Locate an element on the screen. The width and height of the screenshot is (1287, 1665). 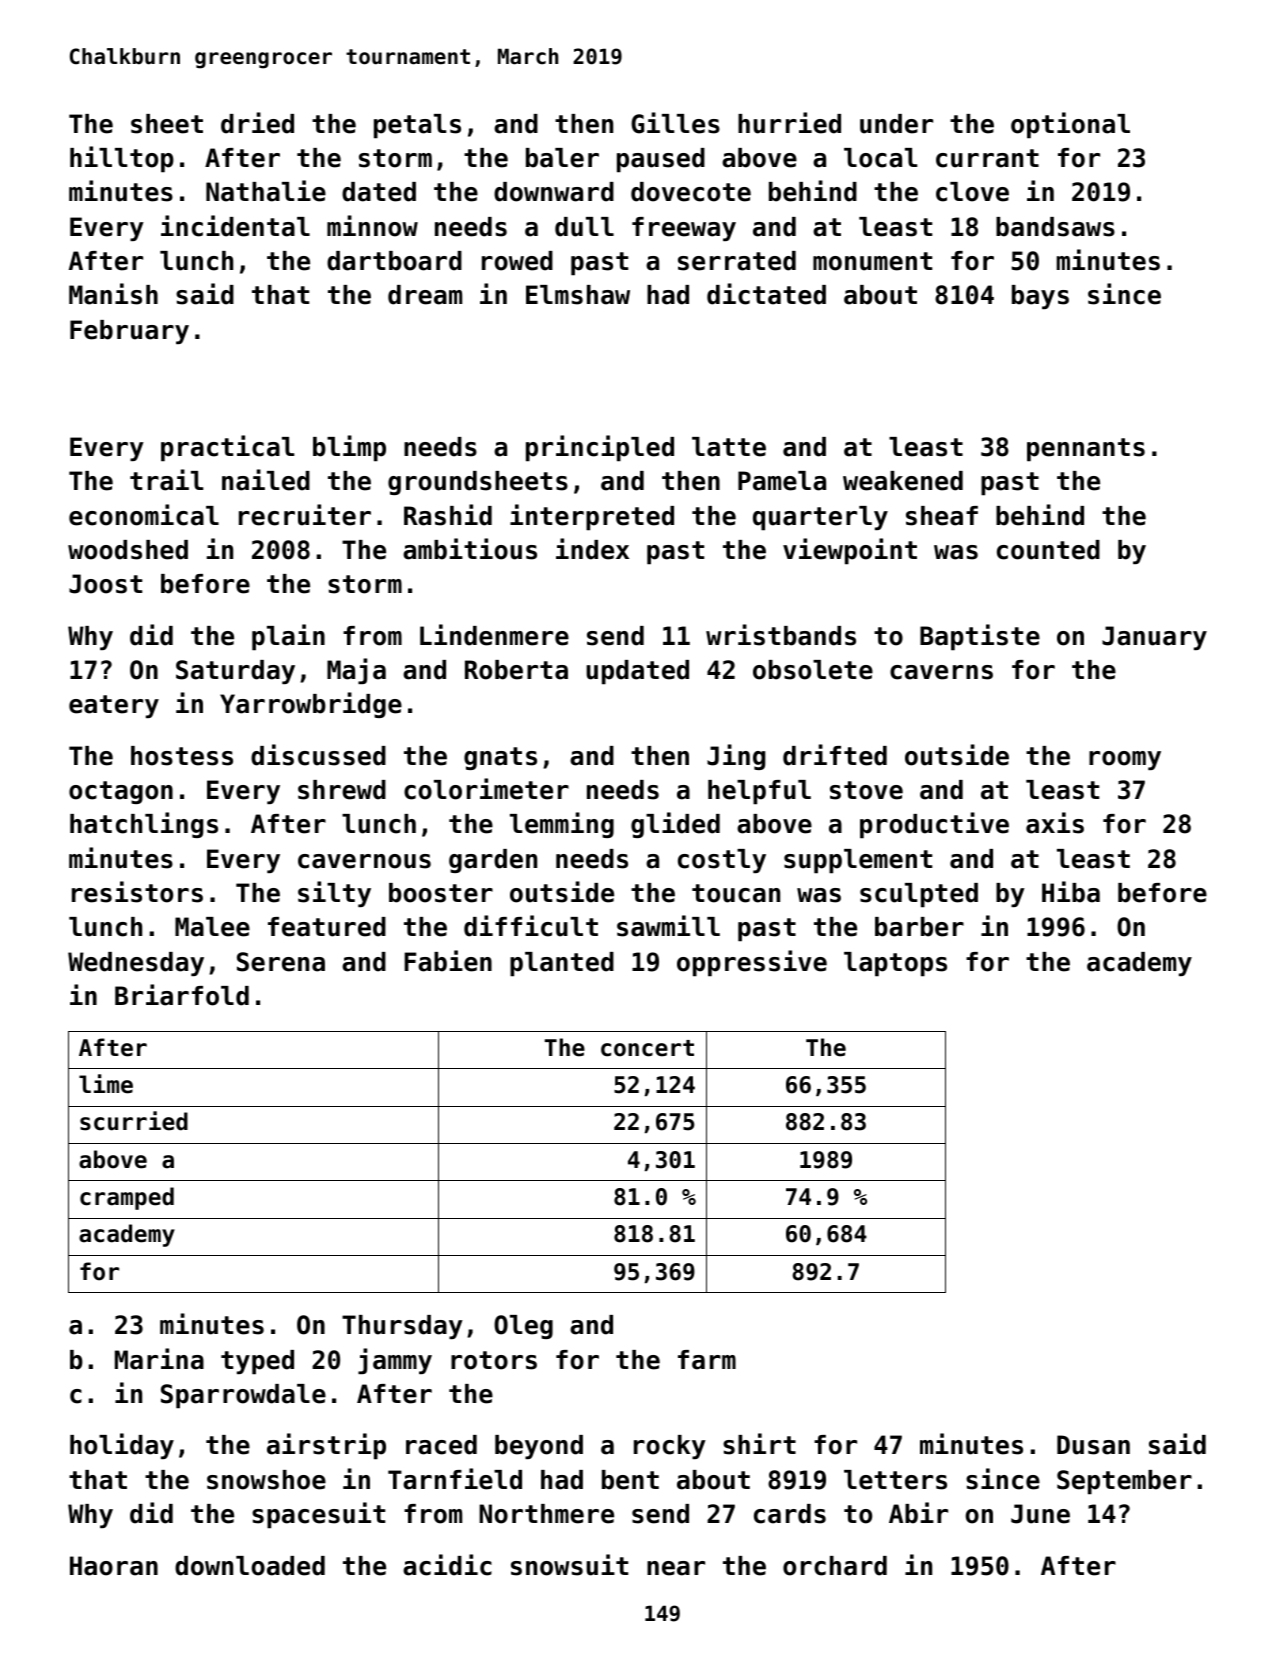
dried is located at coordinates (257, 123).
